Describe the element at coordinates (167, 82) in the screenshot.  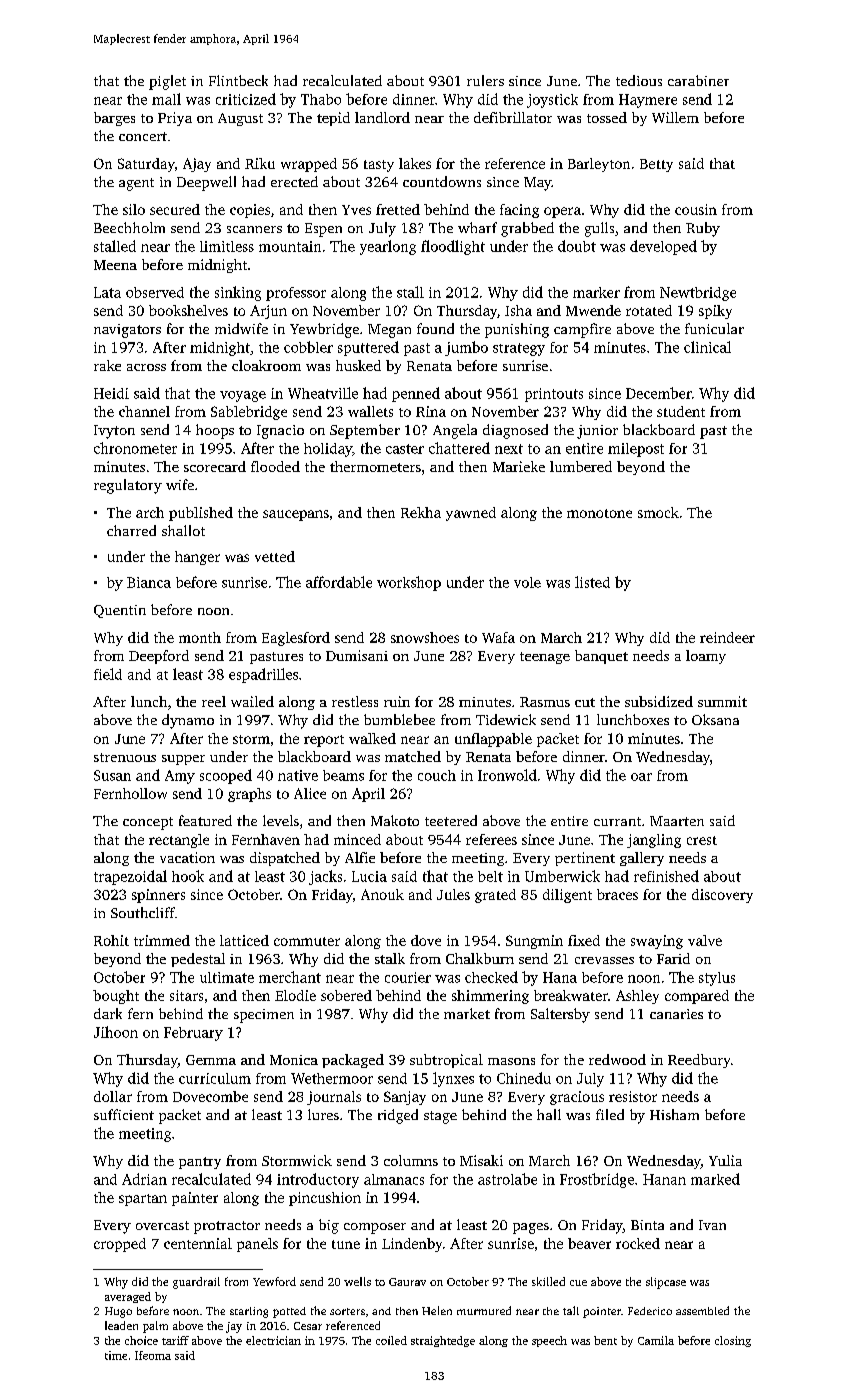
I see `piglet` at that location.
